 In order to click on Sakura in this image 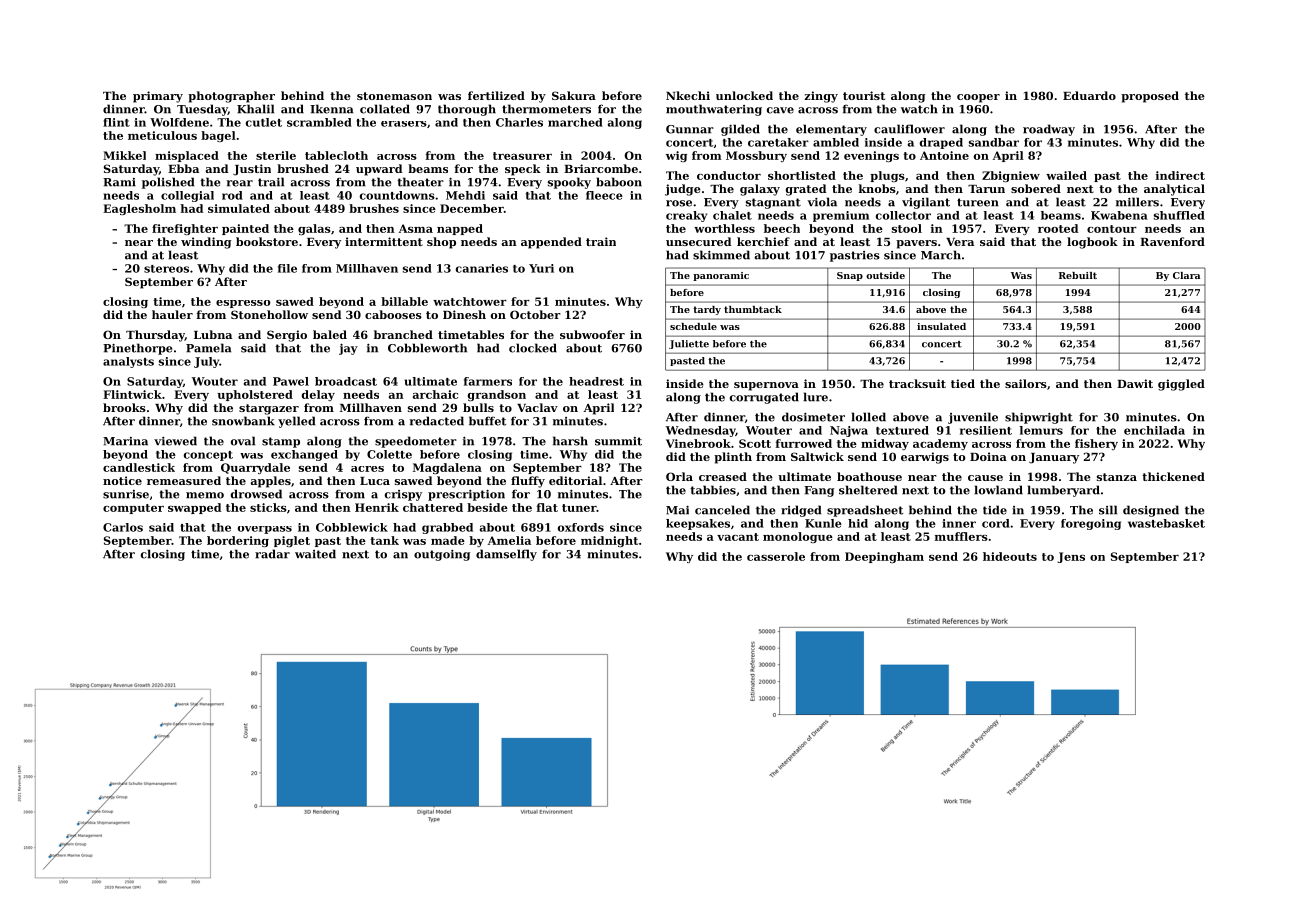, I will do `click(574, 95)`.
